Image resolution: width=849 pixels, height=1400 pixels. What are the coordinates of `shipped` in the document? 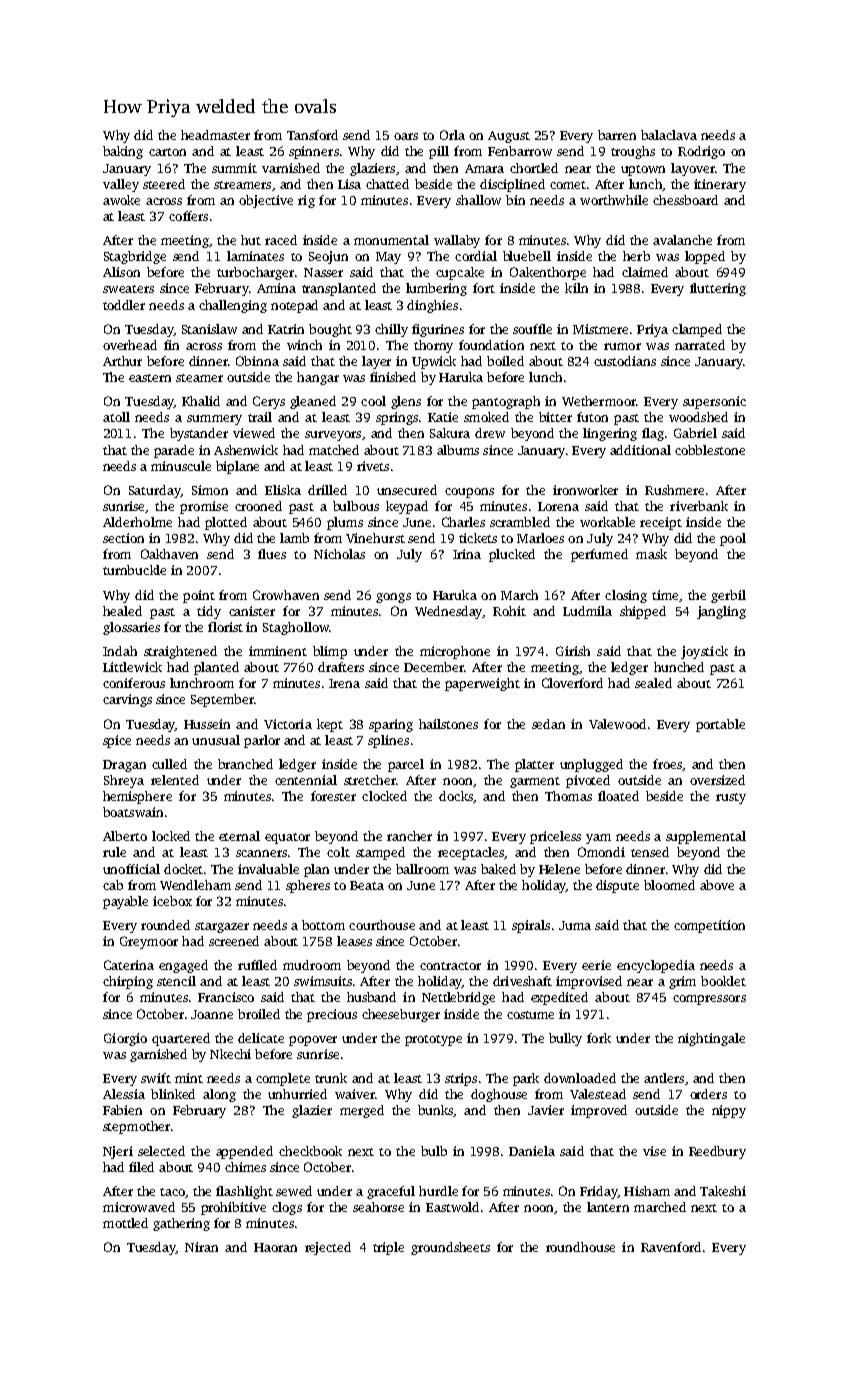 It's located at (643, 612).
